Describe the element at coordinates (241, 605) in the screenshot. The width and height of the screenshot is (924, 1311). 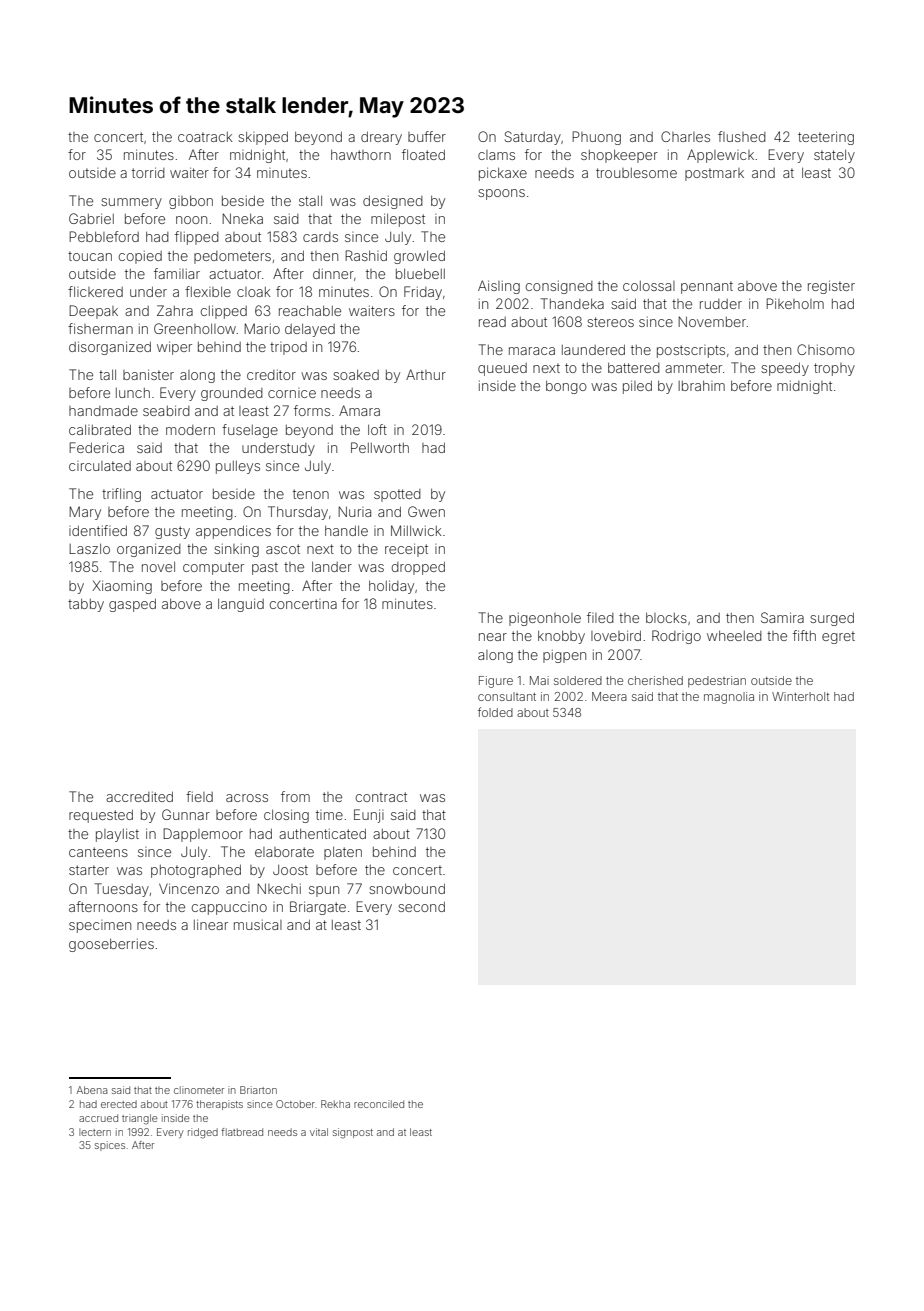
I see `languid` at that location.
